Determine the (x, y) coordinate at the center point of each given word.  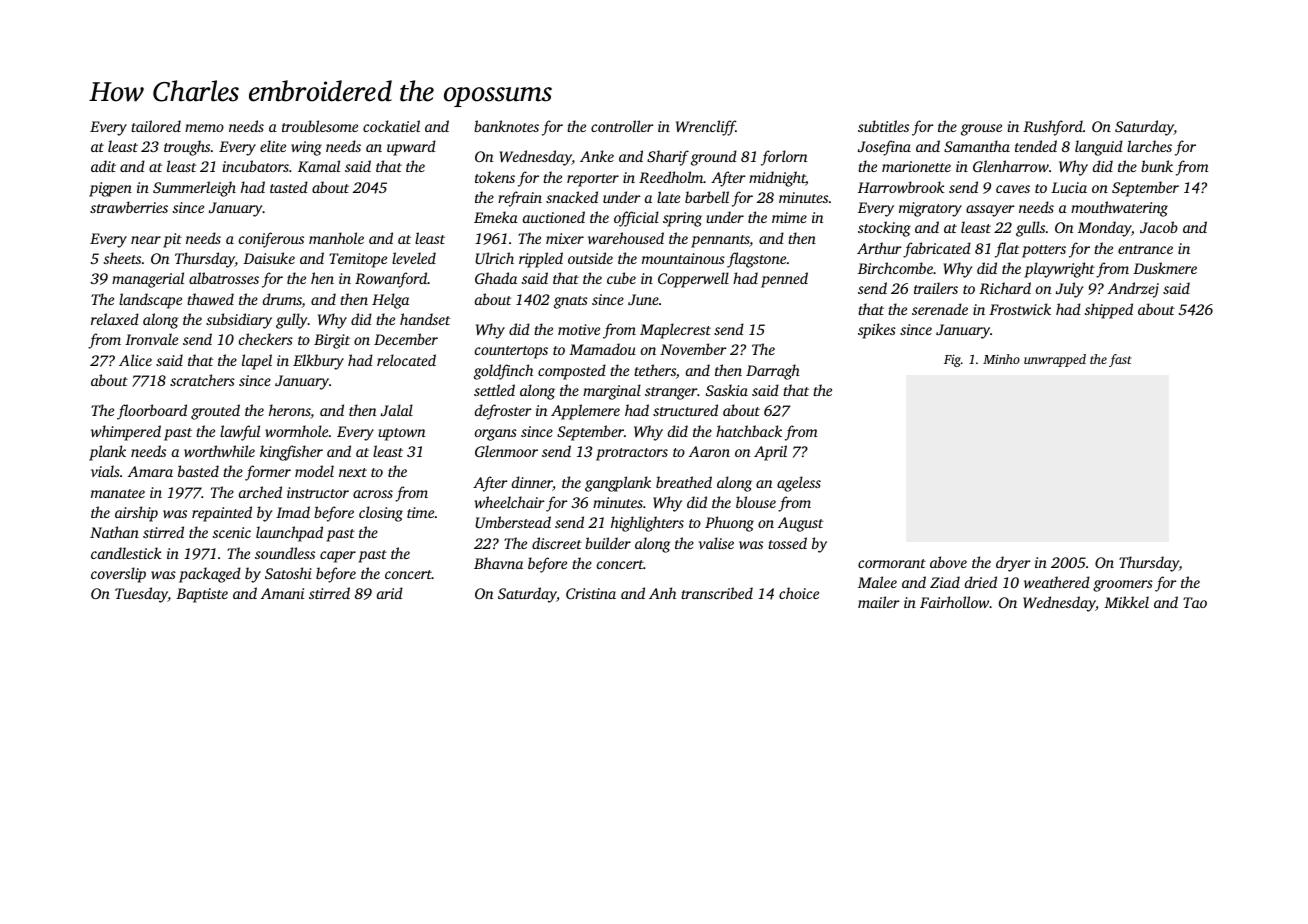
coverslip (118, 575)
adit (103, 166)
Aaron (709, 451)
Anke (597, 156)
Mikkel (1126, 602)
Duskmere (1165, 268)
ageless (799, 484)
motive (579, 329)
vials (105, 471)
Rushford (1053, 128)
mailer (879, 602)
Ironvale (151, 339)
